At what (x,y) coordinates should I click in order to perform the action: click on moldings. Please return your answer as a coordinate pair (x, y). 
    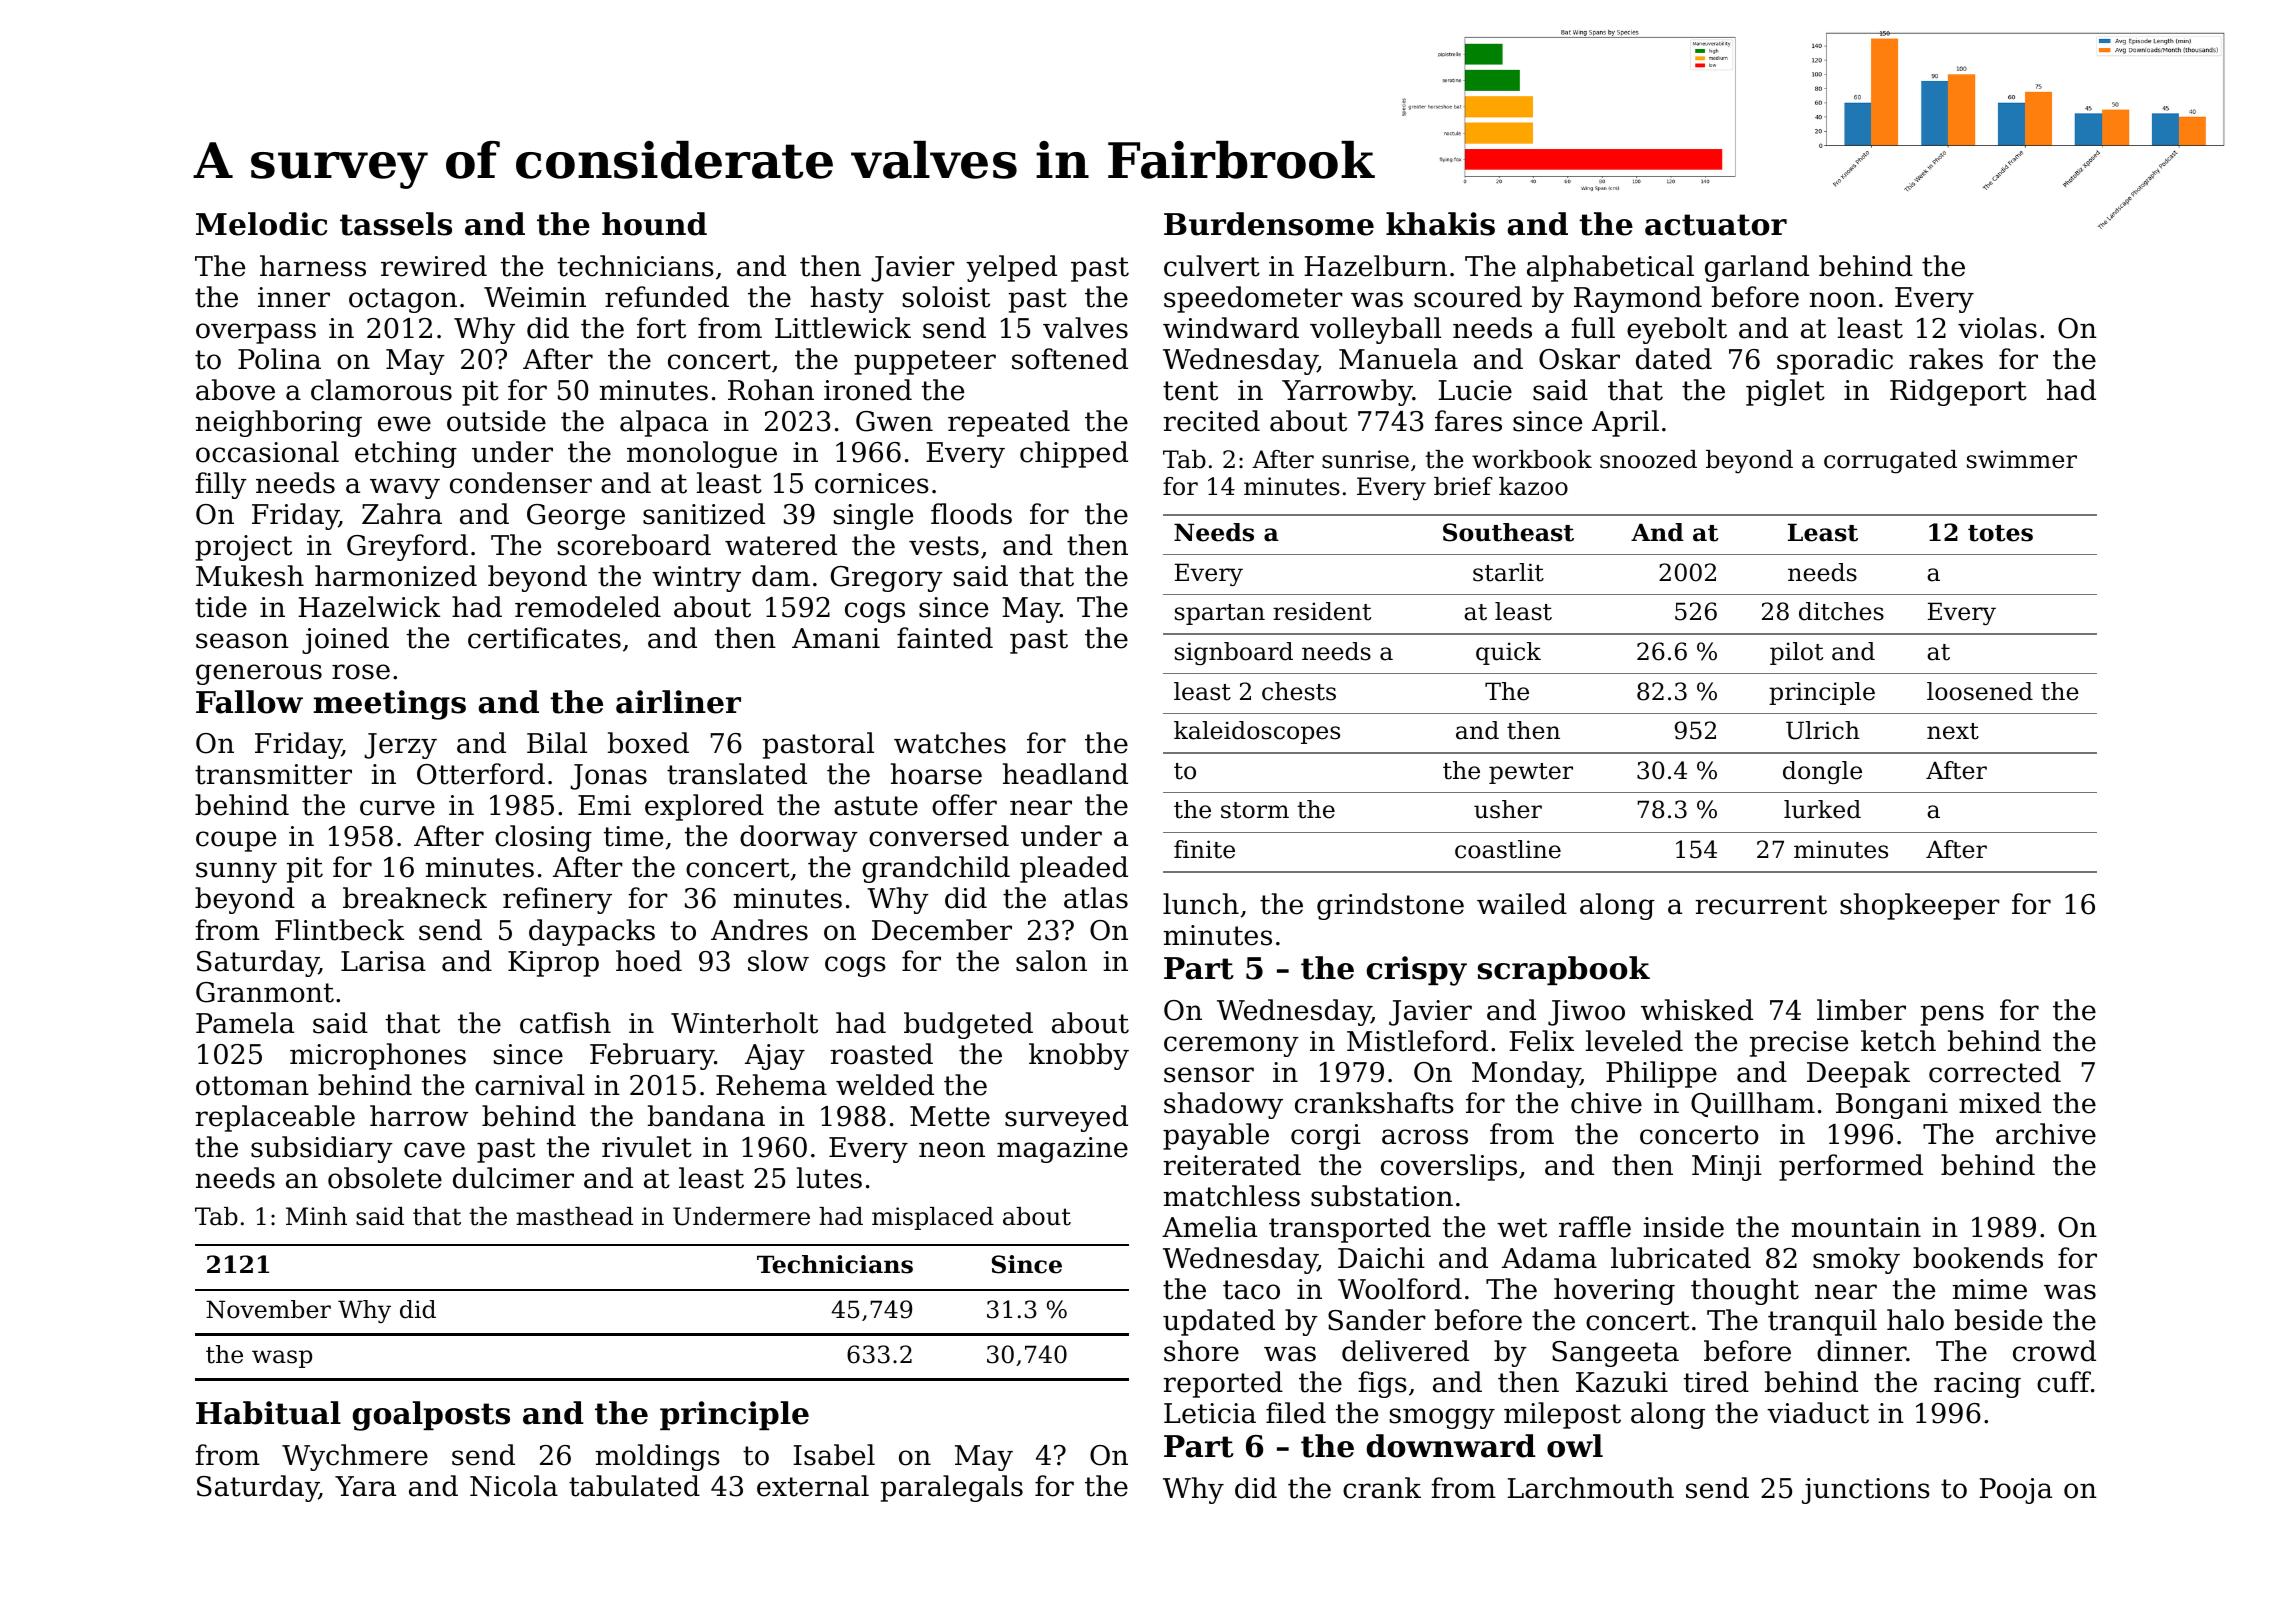
    Looking at the image, I should click on (657, 1457).
